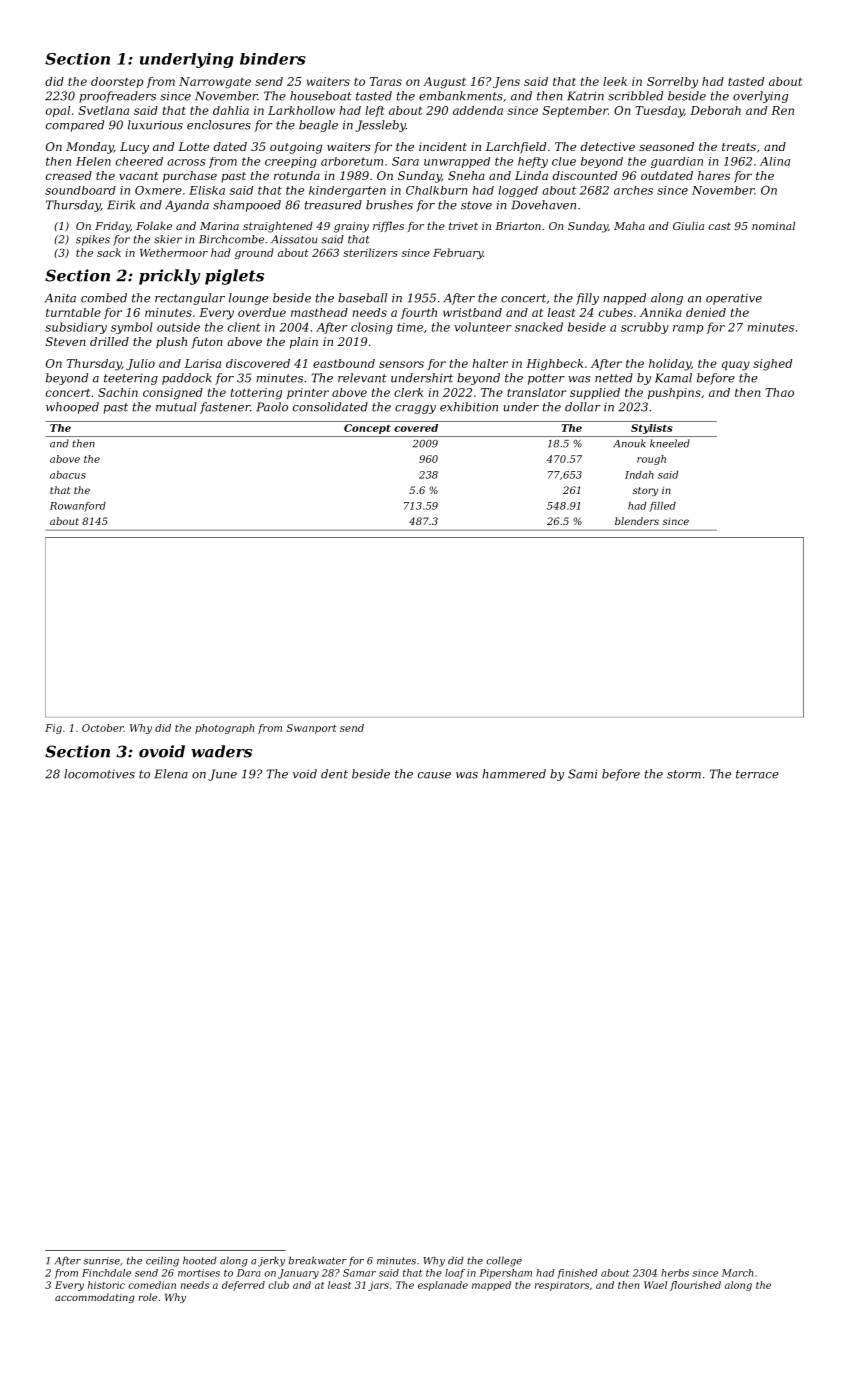  I want to click on doorstep, so click(117, 82).
